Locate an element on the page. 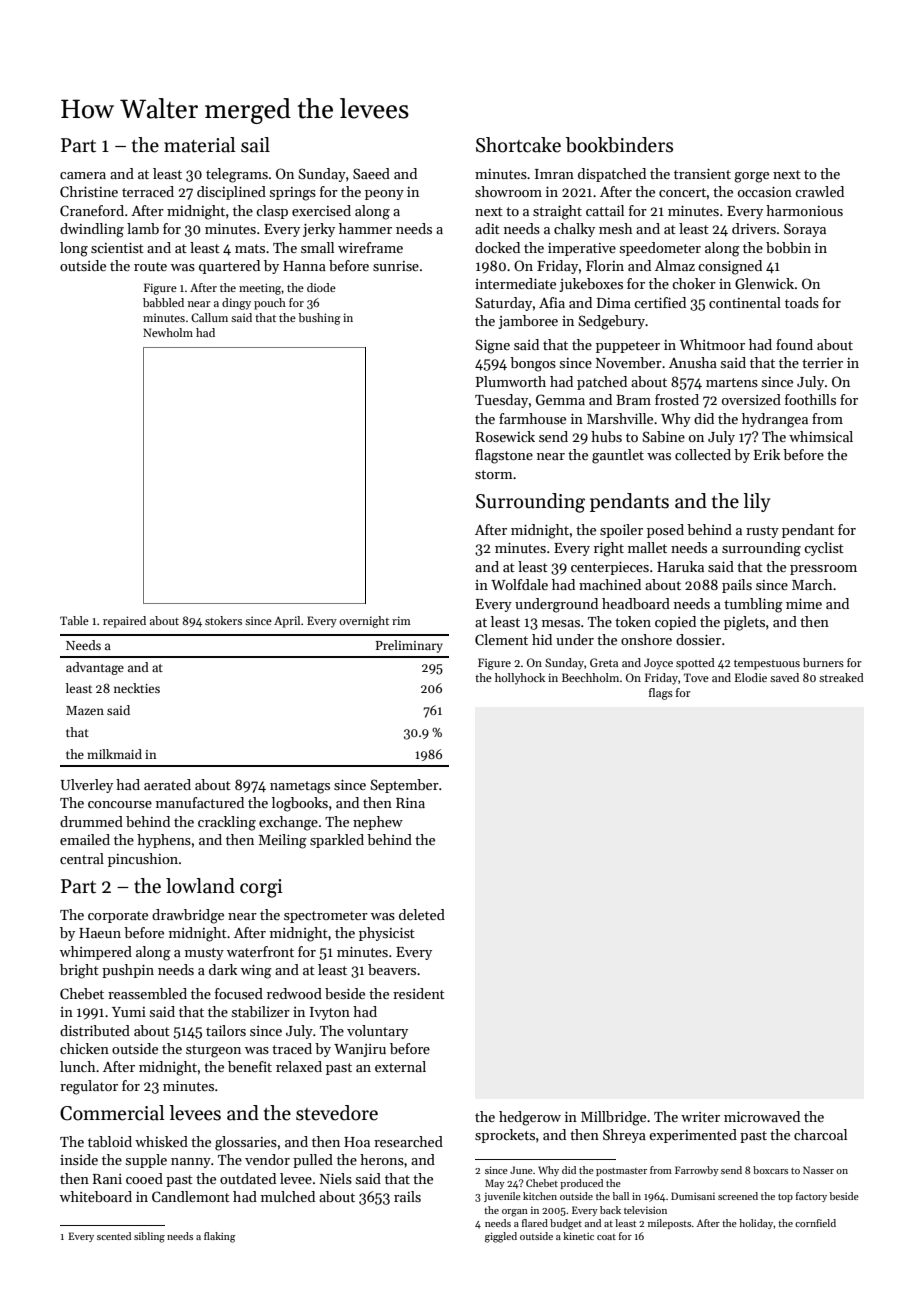 This image has height=1308, width=924. storm is located at coordinates (494, 474).
